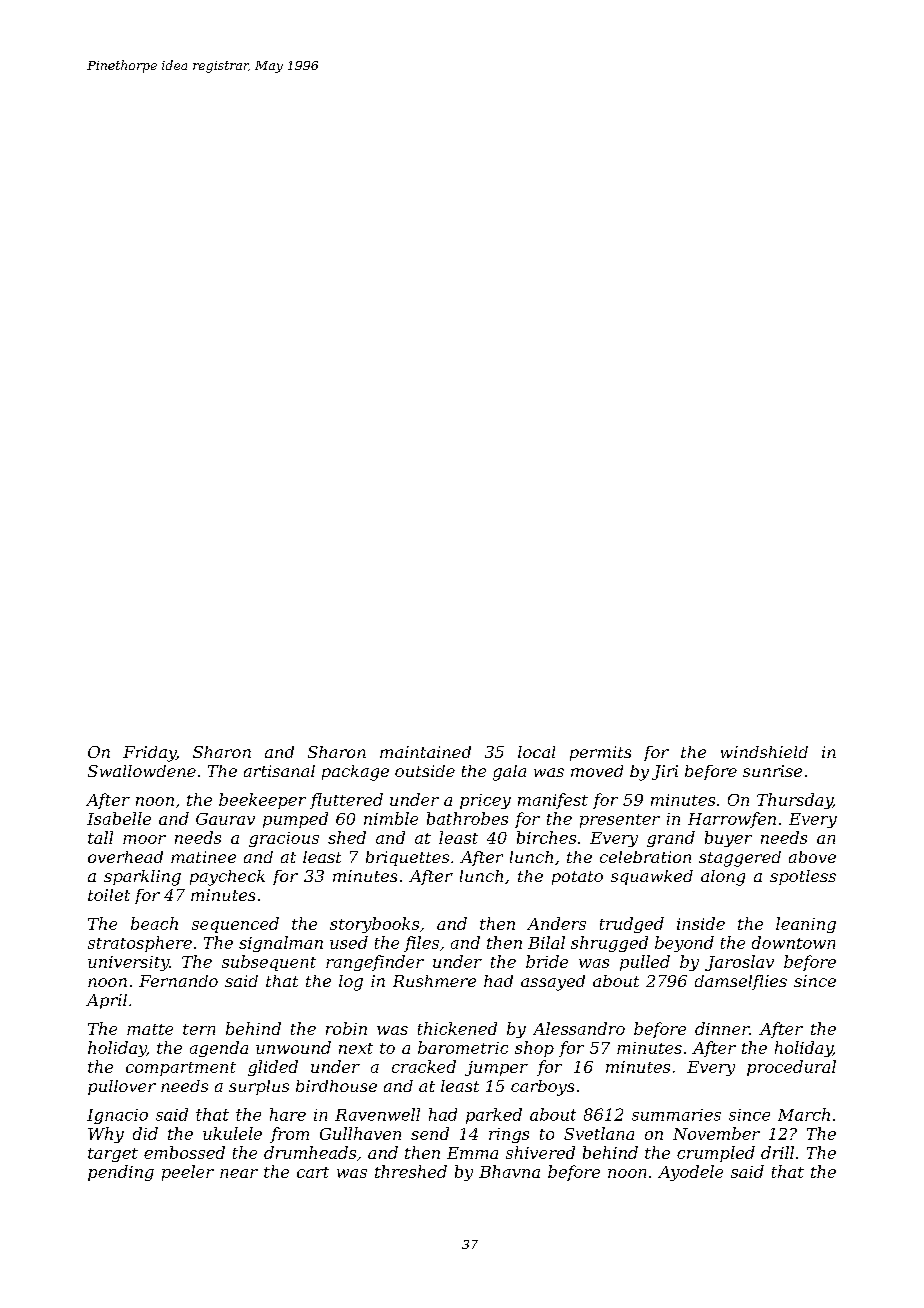 This screenshot has height=1308, width=924. I want to click on overhead, so click(125, 857).
